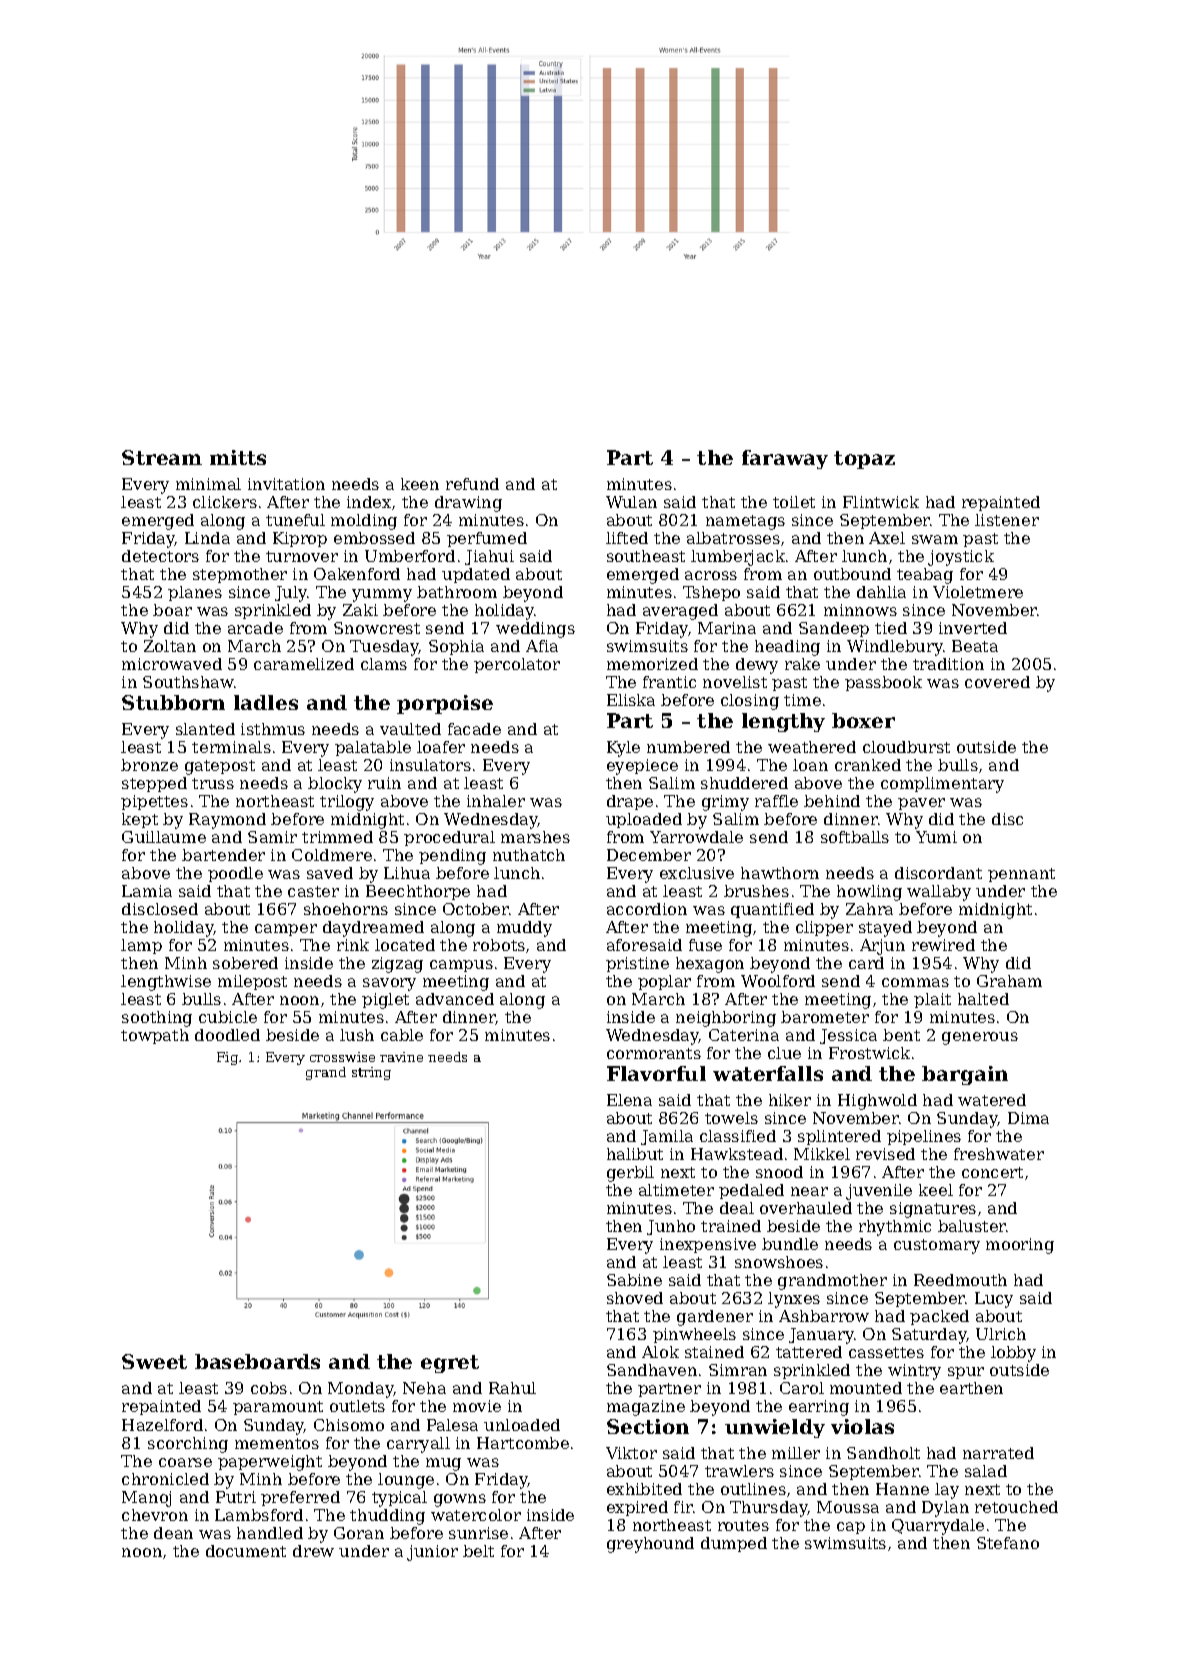  I want to click on listener, so click(1007, 520).
